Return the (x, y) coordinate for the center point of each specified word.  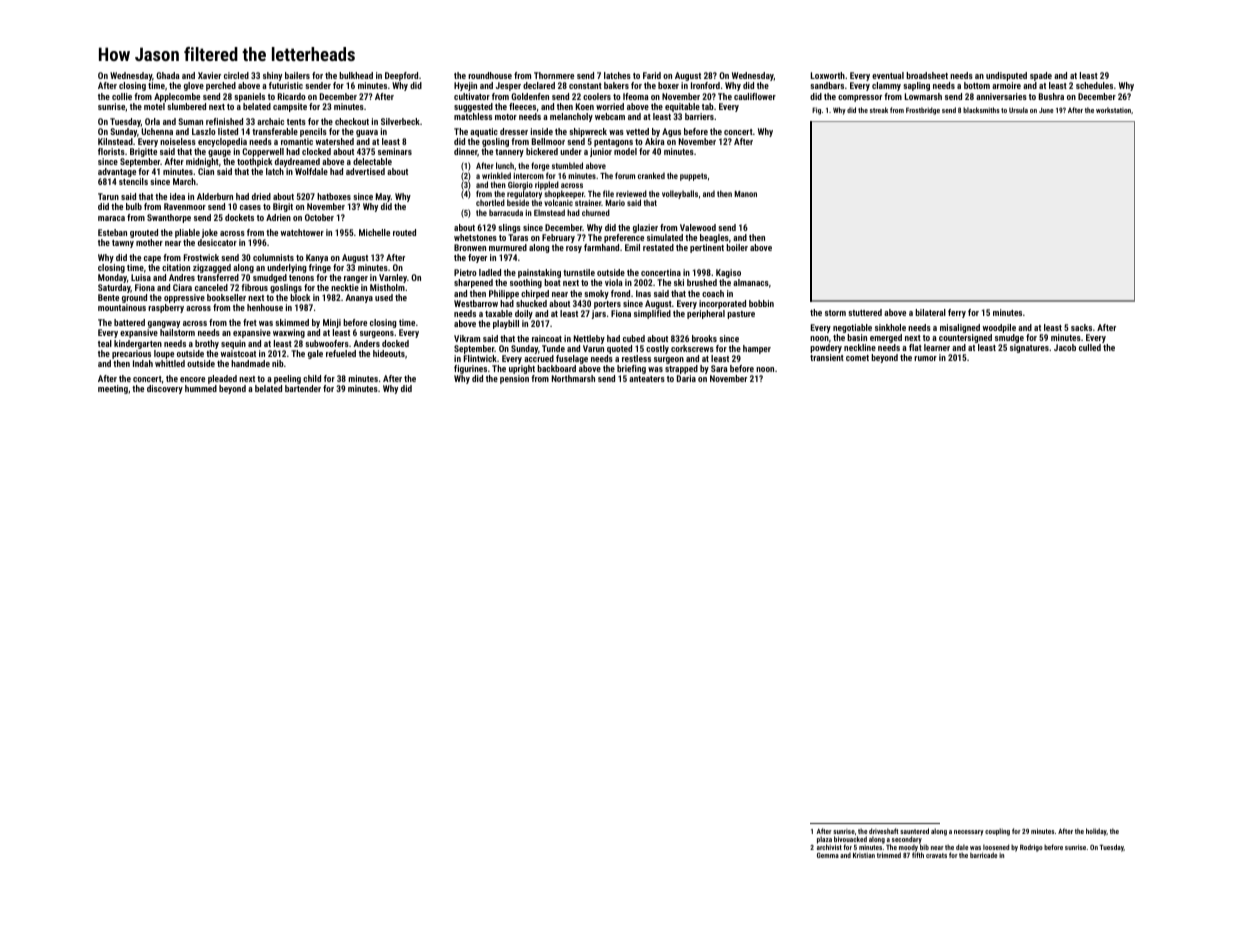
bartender (303, 388)
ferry (957, 313)
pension (514, 379)
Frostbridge (923, 111)
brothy (207, 344)
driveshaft (883, 831)
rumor (925, 358)
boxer (668, 85)
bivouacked (850, 839)
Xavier (209, 75)
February (558, 238)
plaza (824, 840)
